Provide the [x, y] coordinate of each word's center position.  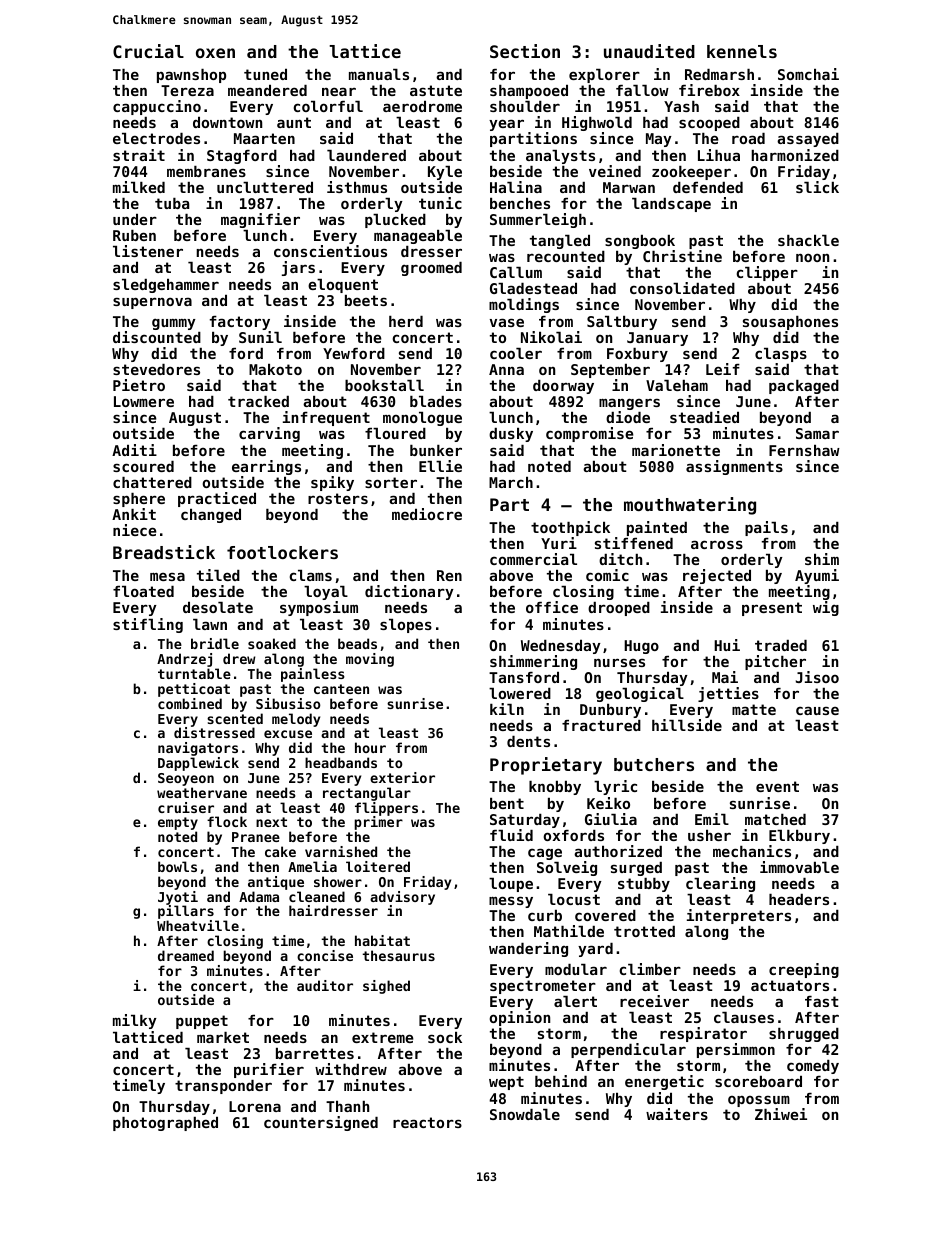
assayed [808, 140]
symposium [319, 608]
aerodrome [422, 106]
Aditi [134, 450]
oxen [215, 53]
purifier [269, 1070]
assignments [734, 467]
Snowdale [525, 1114]
